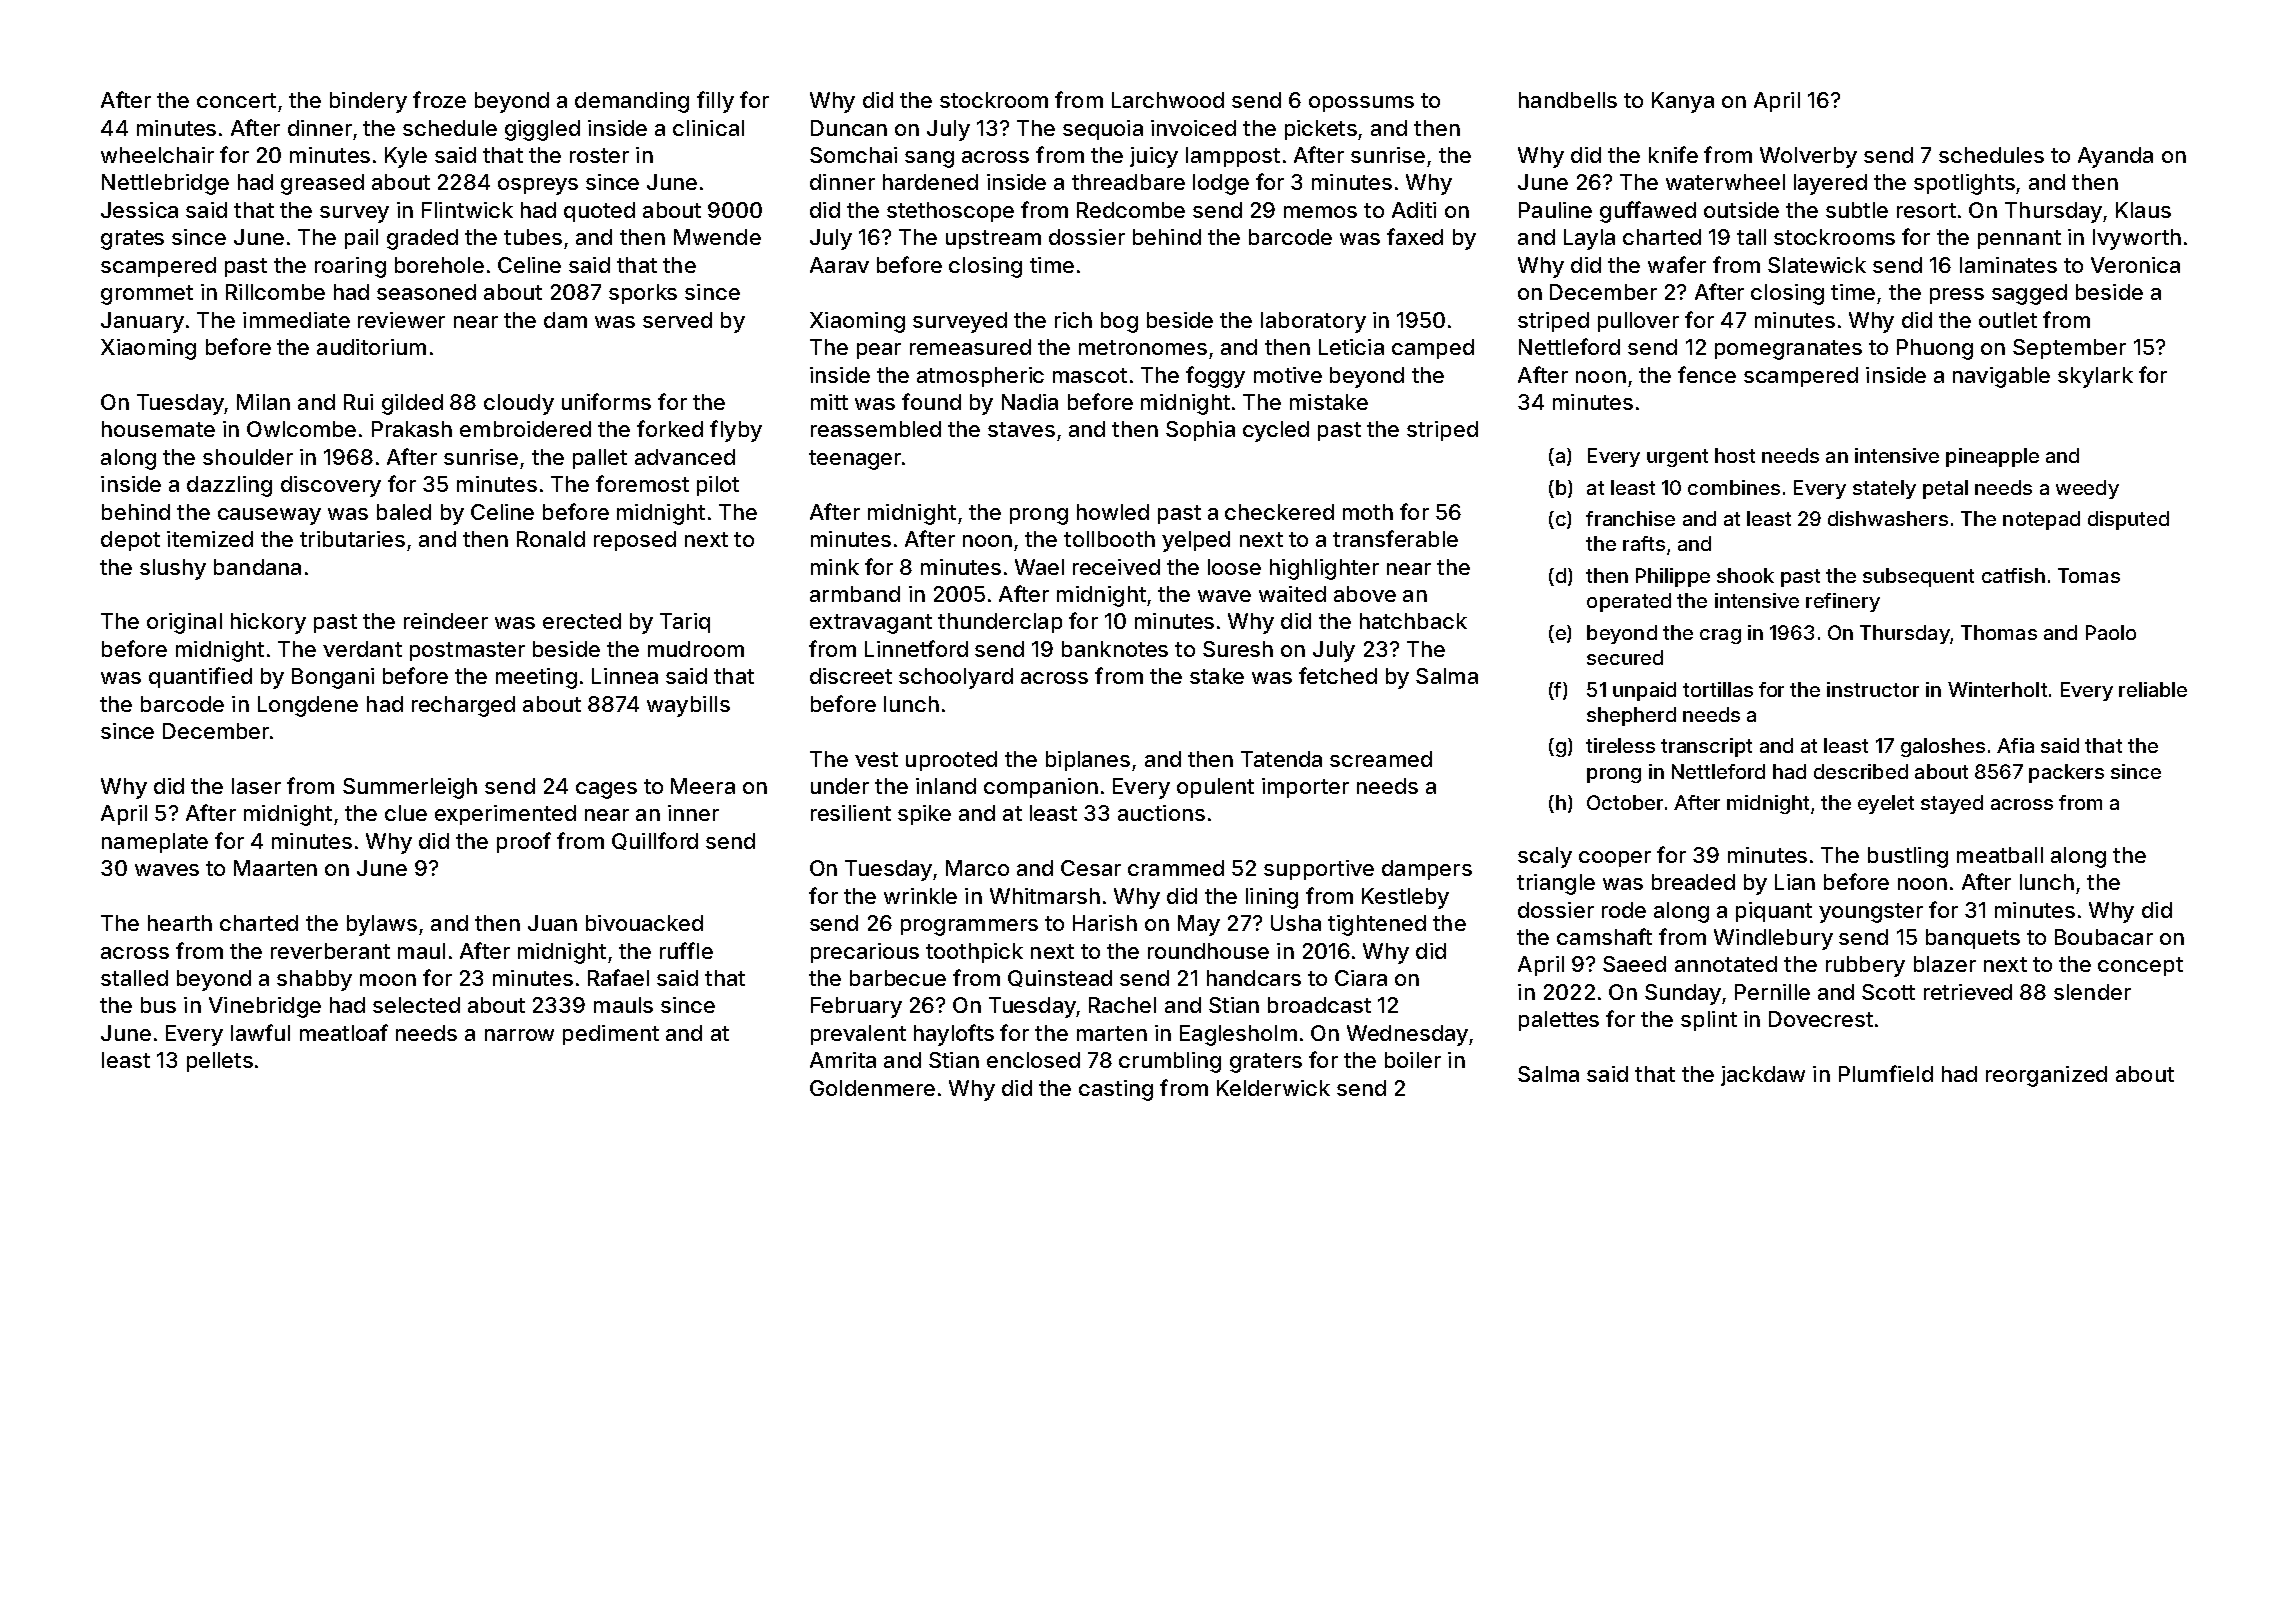  I want to click on served, so click(677, 320).
